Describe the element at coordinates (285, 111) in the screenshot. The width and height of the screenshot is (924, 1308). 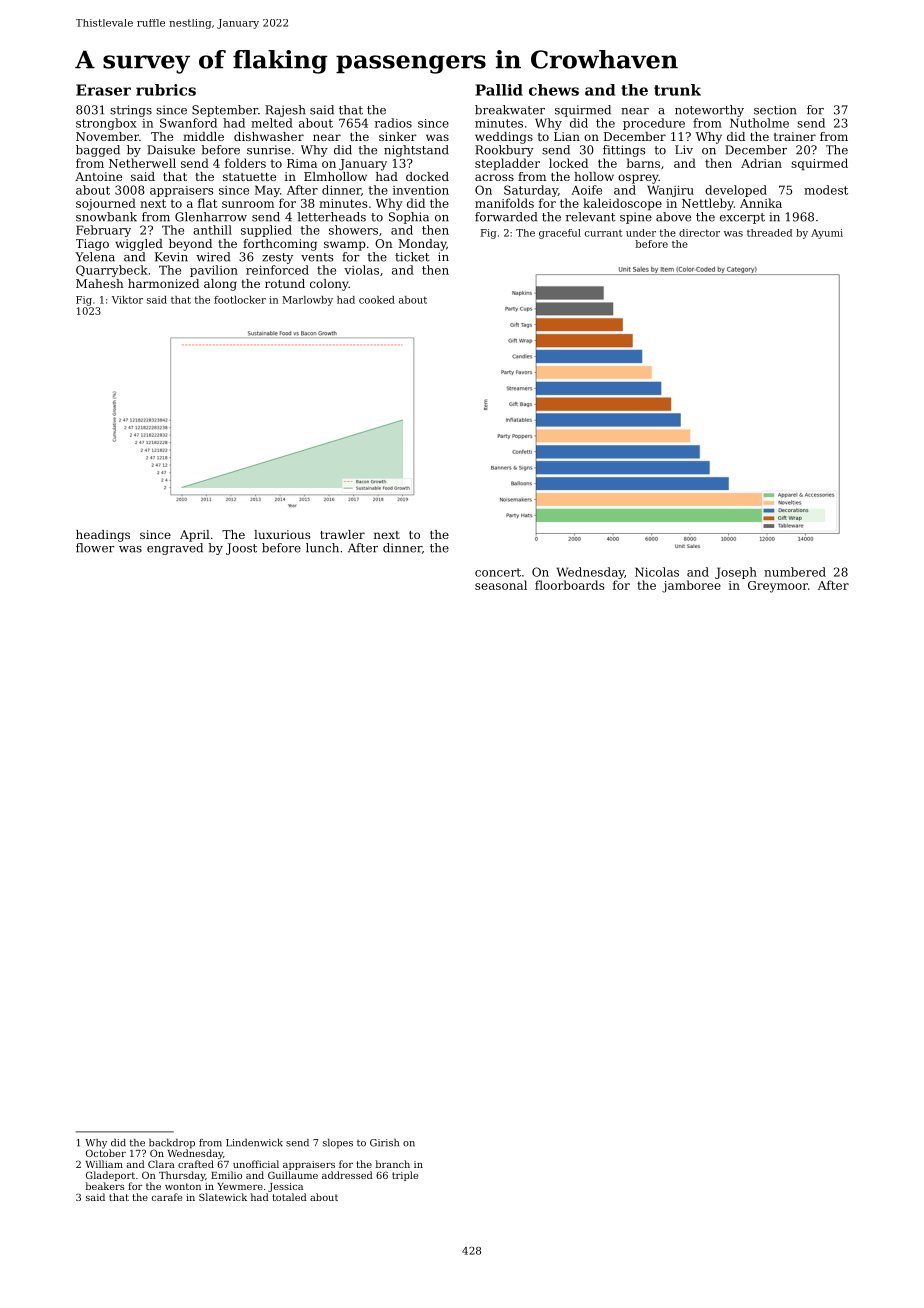
I see `Rajesh` at that location.
